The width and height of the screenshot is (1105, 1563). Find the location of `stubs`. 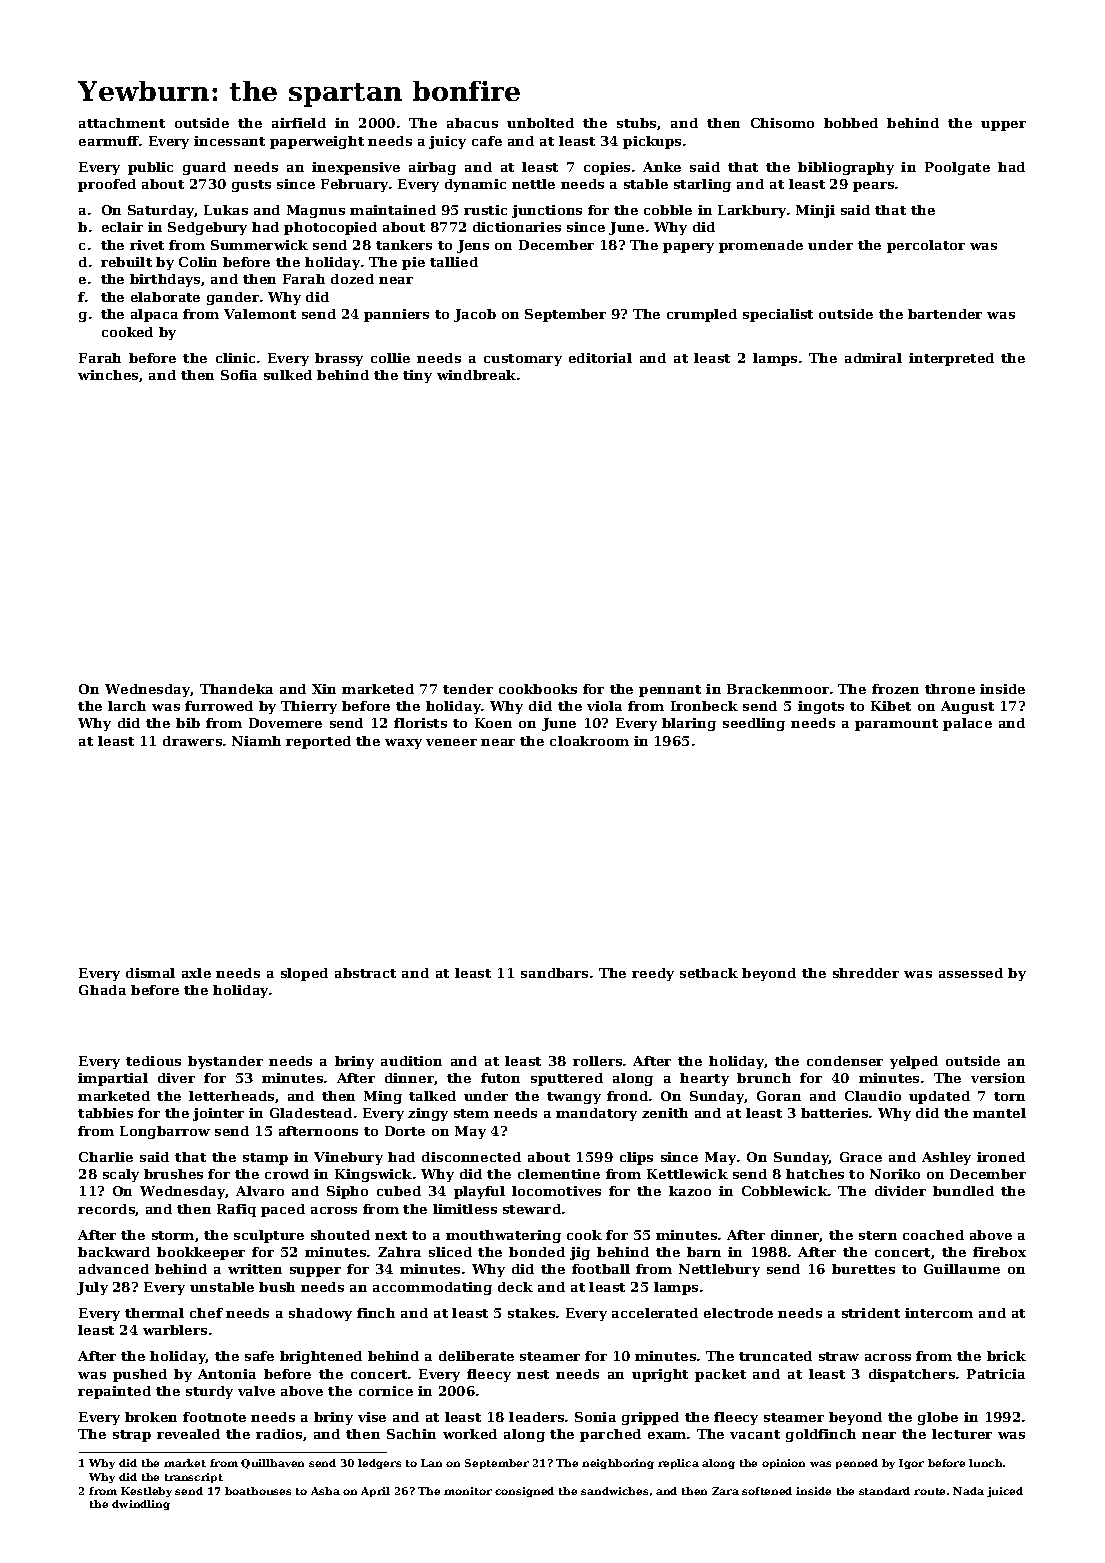

stubs is located at coordinates (636, 123).
